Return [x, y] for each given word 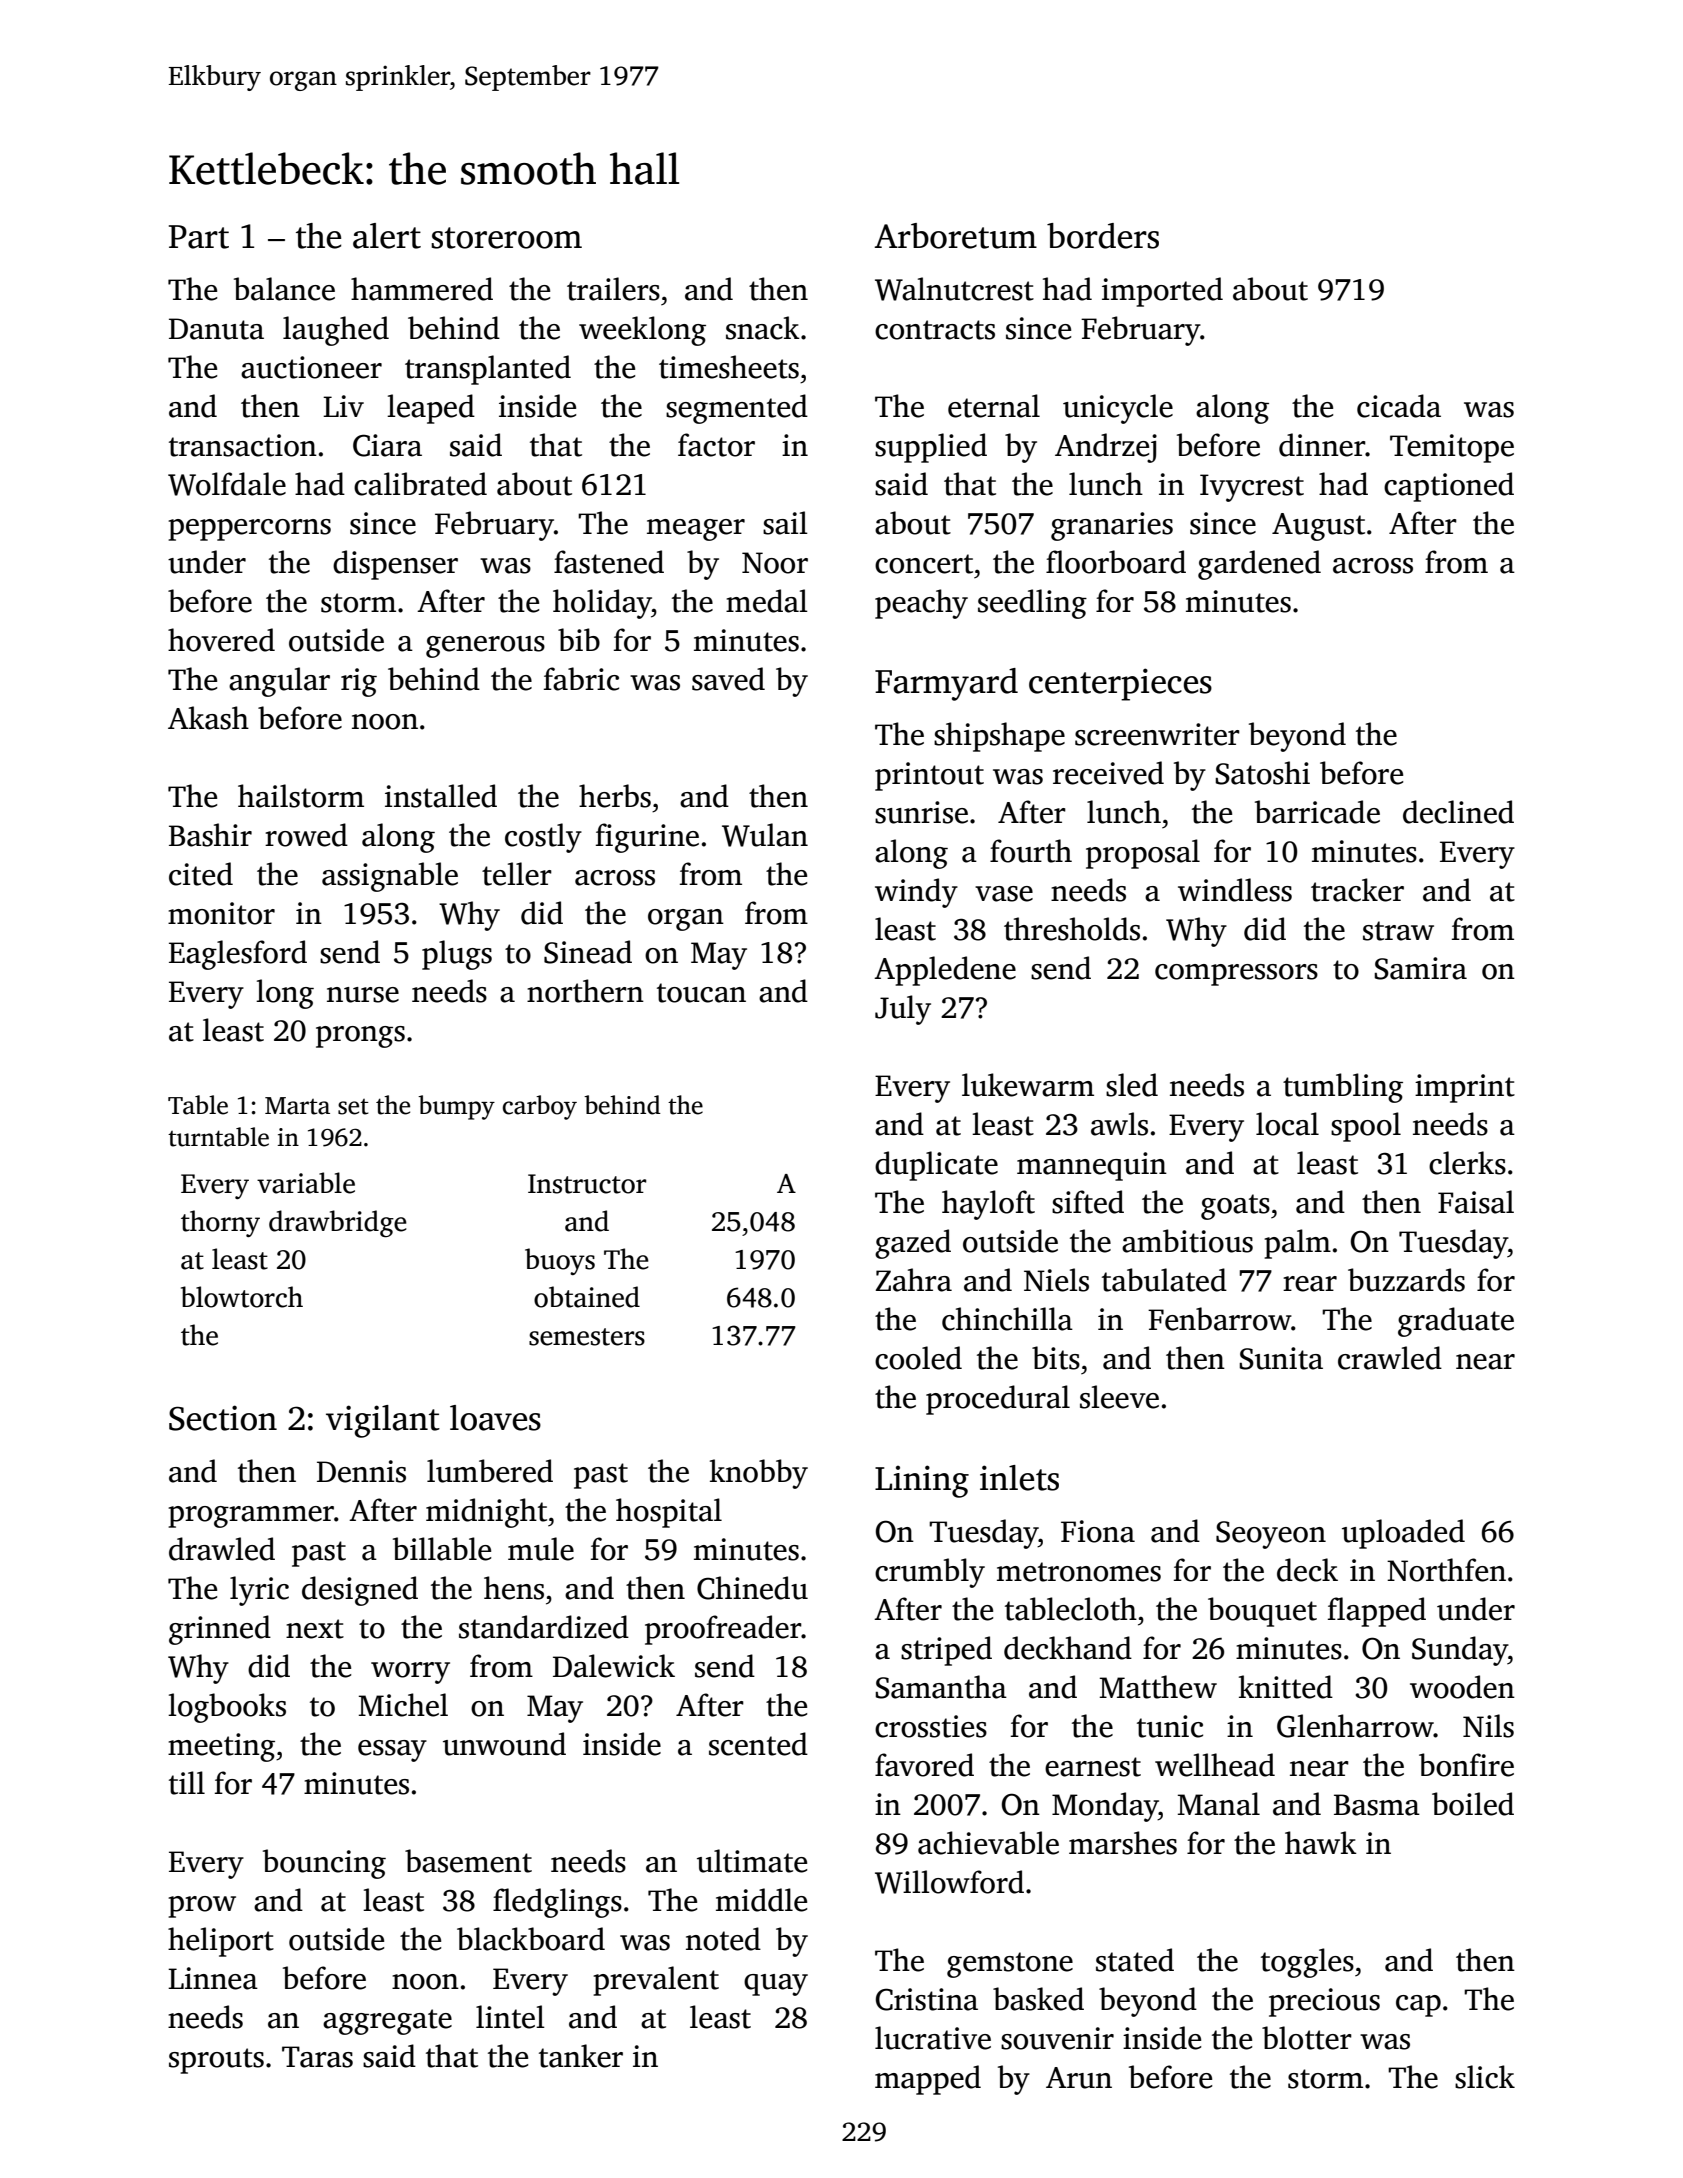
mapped [928, 2080]
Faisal [1476, 1202]
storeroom [506, 238]
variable [306, 1183]
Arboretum [955, 236]
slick [1485, 2077]
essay [392, 1751]
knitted [1286, 1687]
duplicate [936, 1166]
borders [1103, 236]
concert [924, 564]
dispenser [395, 565]
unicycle [1118, 409]
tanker [581, 2056]
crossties [931, 1726]
